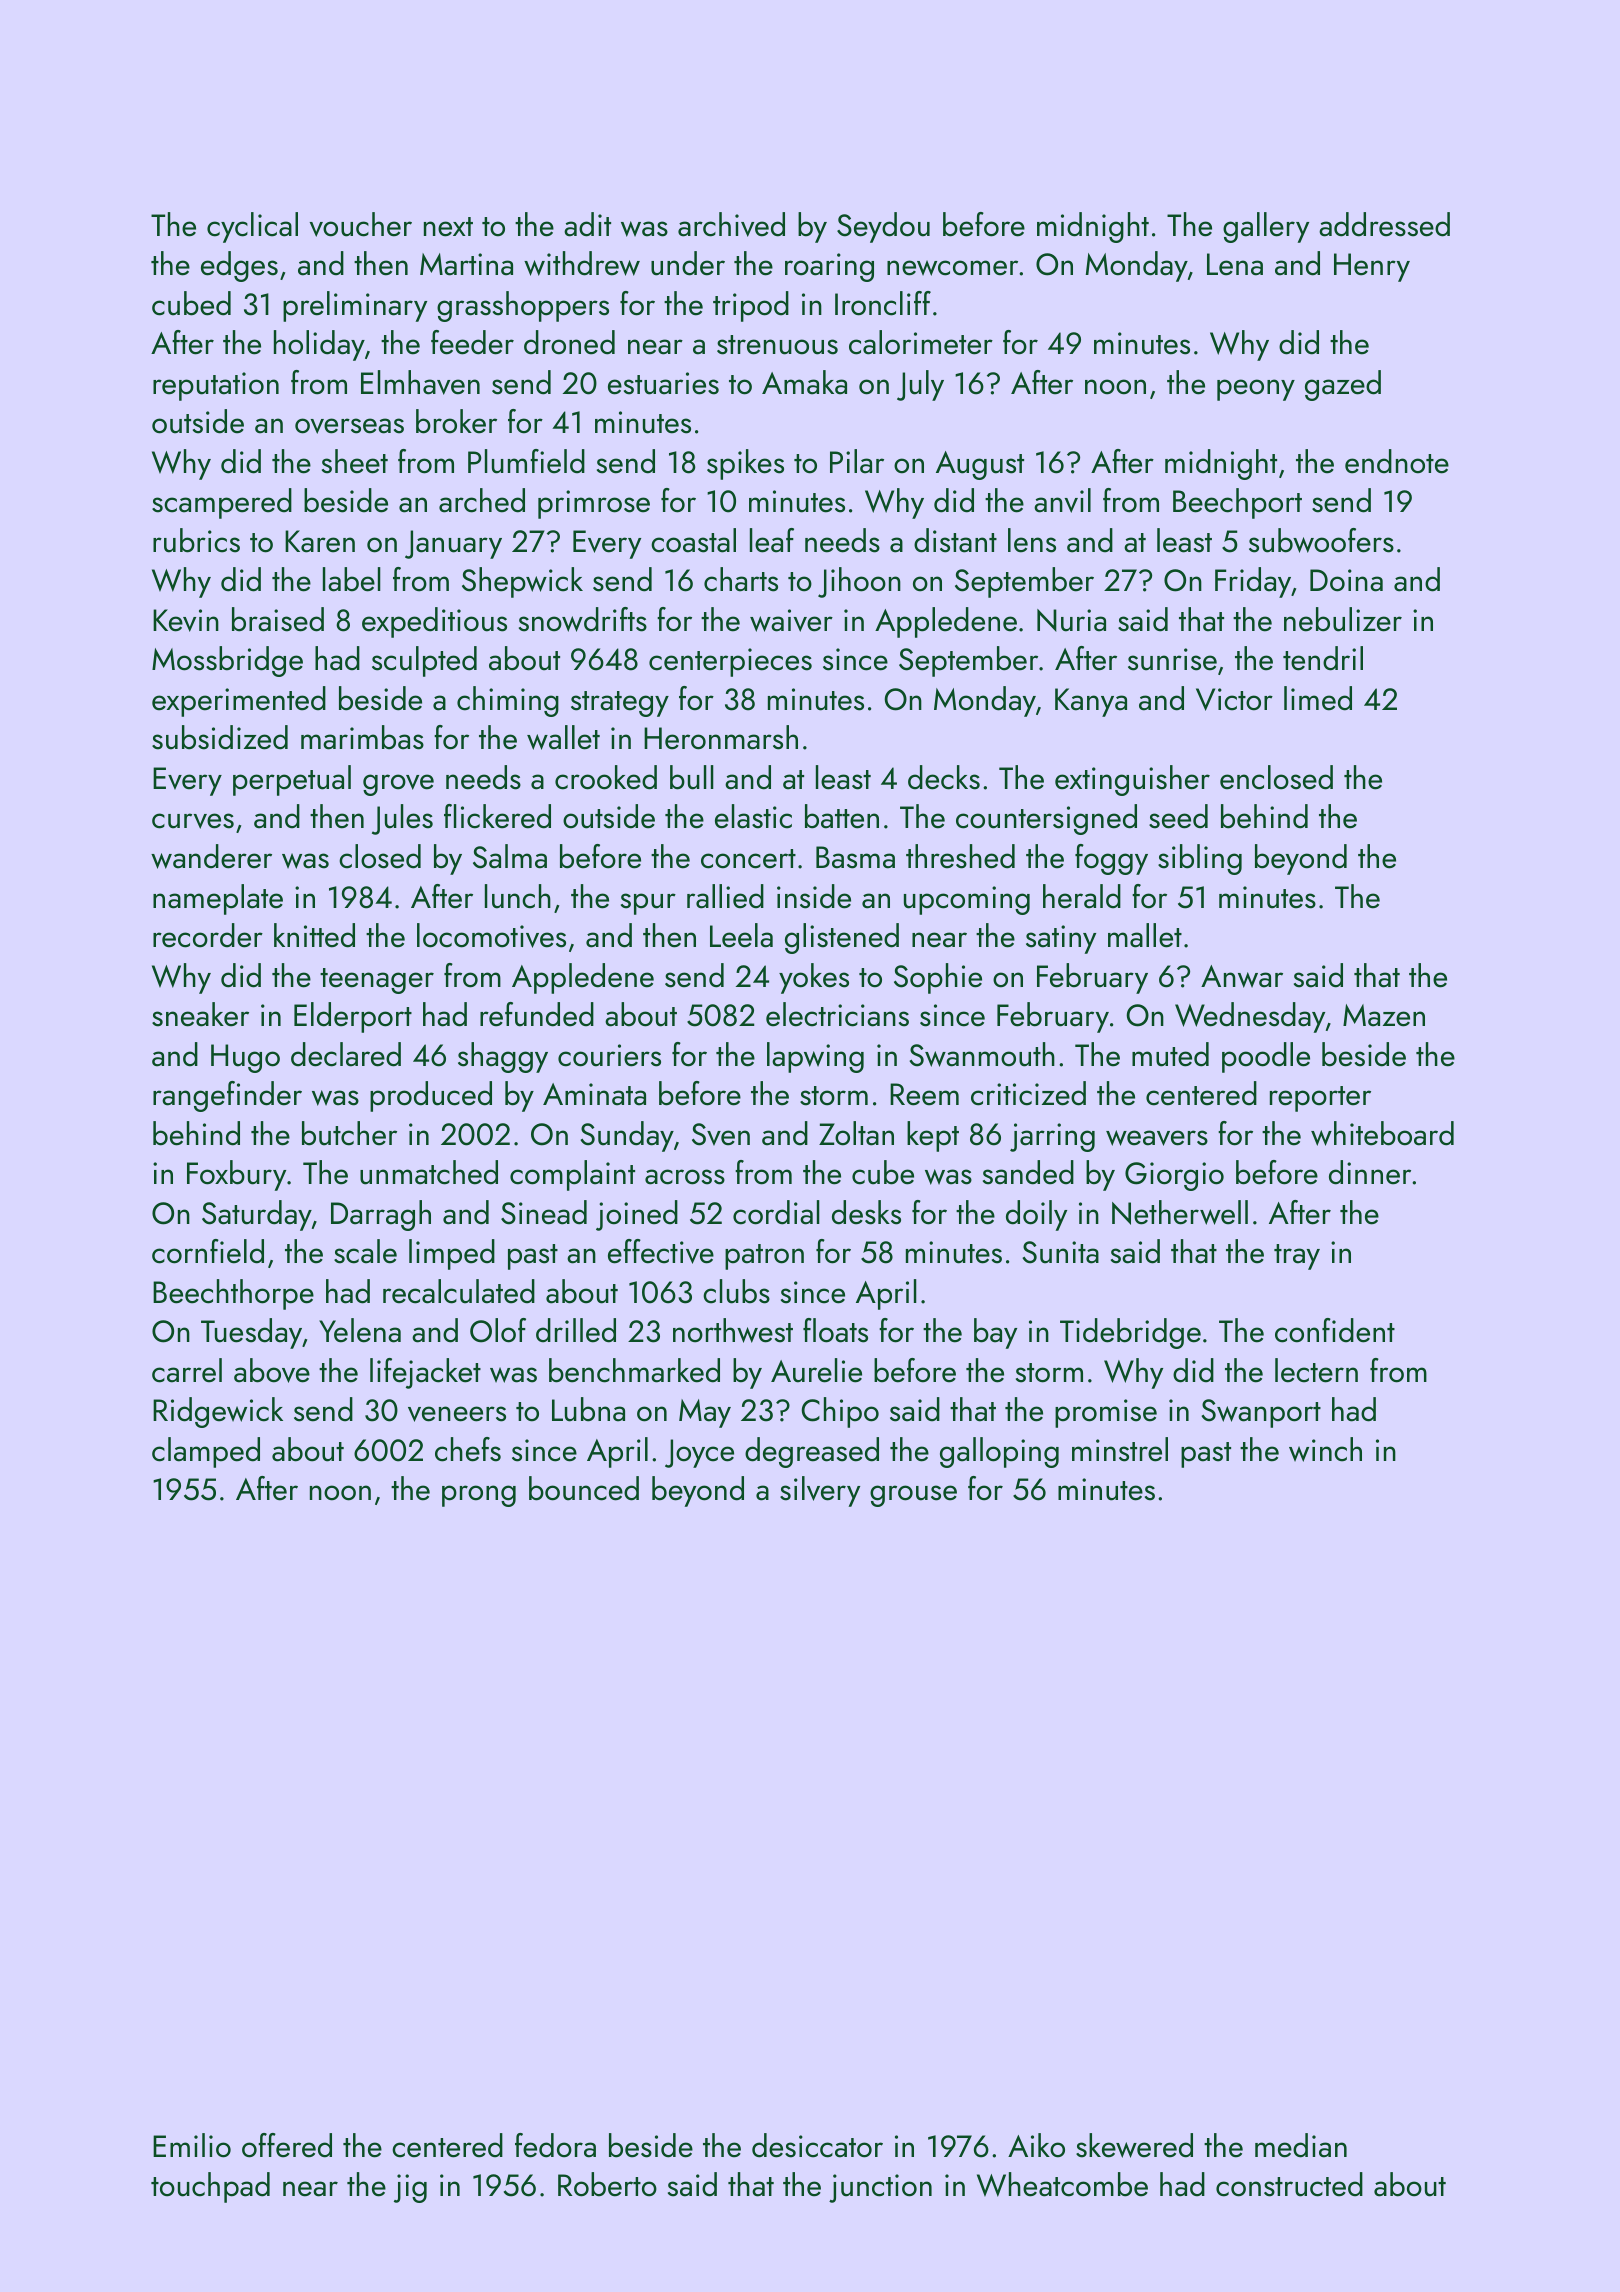 The image size is (1620, 2292). What do you see at coordinates (192, 2145) in the document?
I see `Emilio` at bounding box center [192, 2145].
